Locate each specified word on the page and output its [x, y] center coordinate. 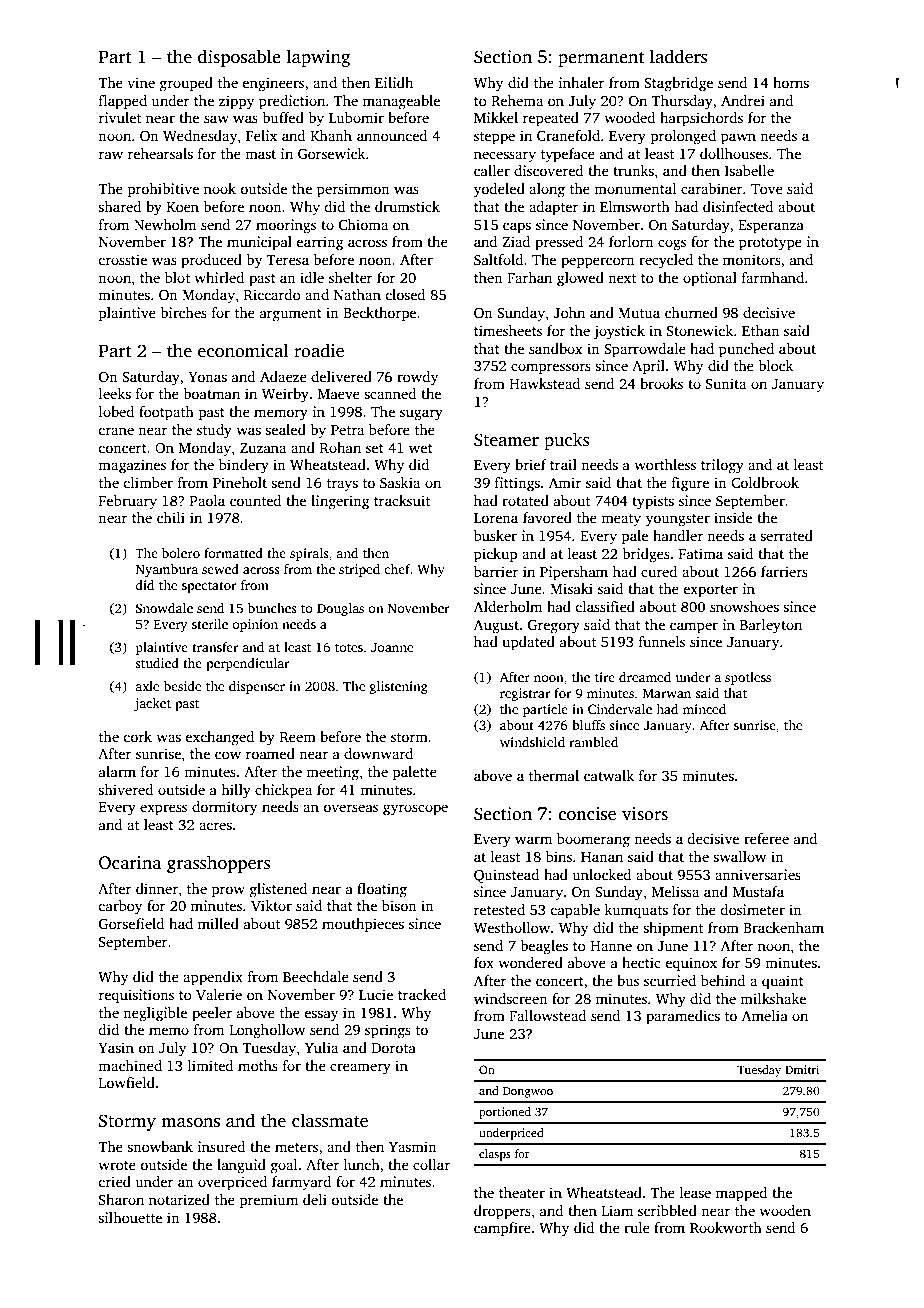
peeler [212, 1014]
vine [141, 82]
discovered [548, 170]
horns [791, 82]
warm [533, 840]
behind [723, 980]
